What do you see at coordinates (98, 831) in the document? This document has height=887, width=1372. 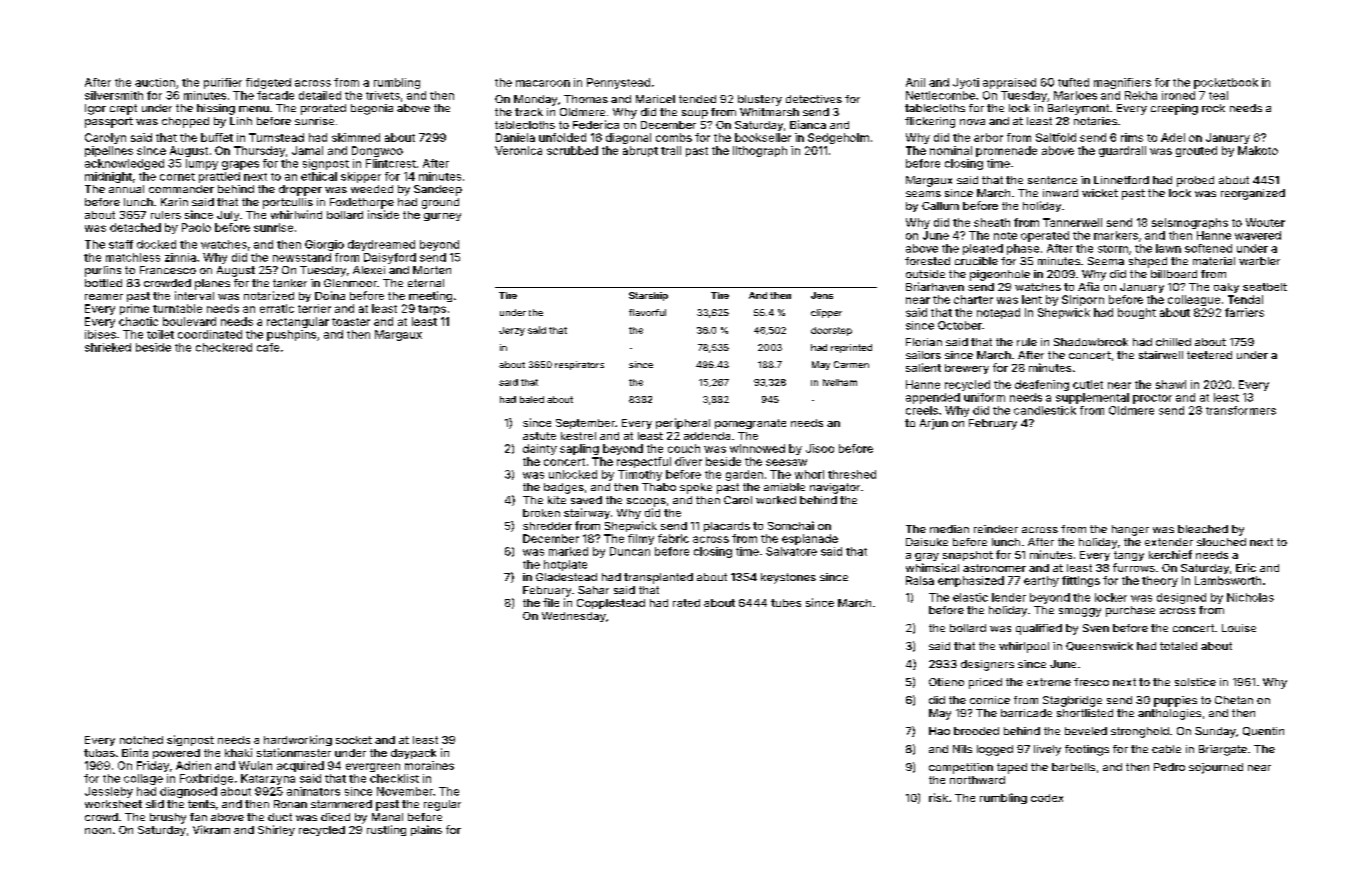 I see `noon` at bounding box center [98, 831].
